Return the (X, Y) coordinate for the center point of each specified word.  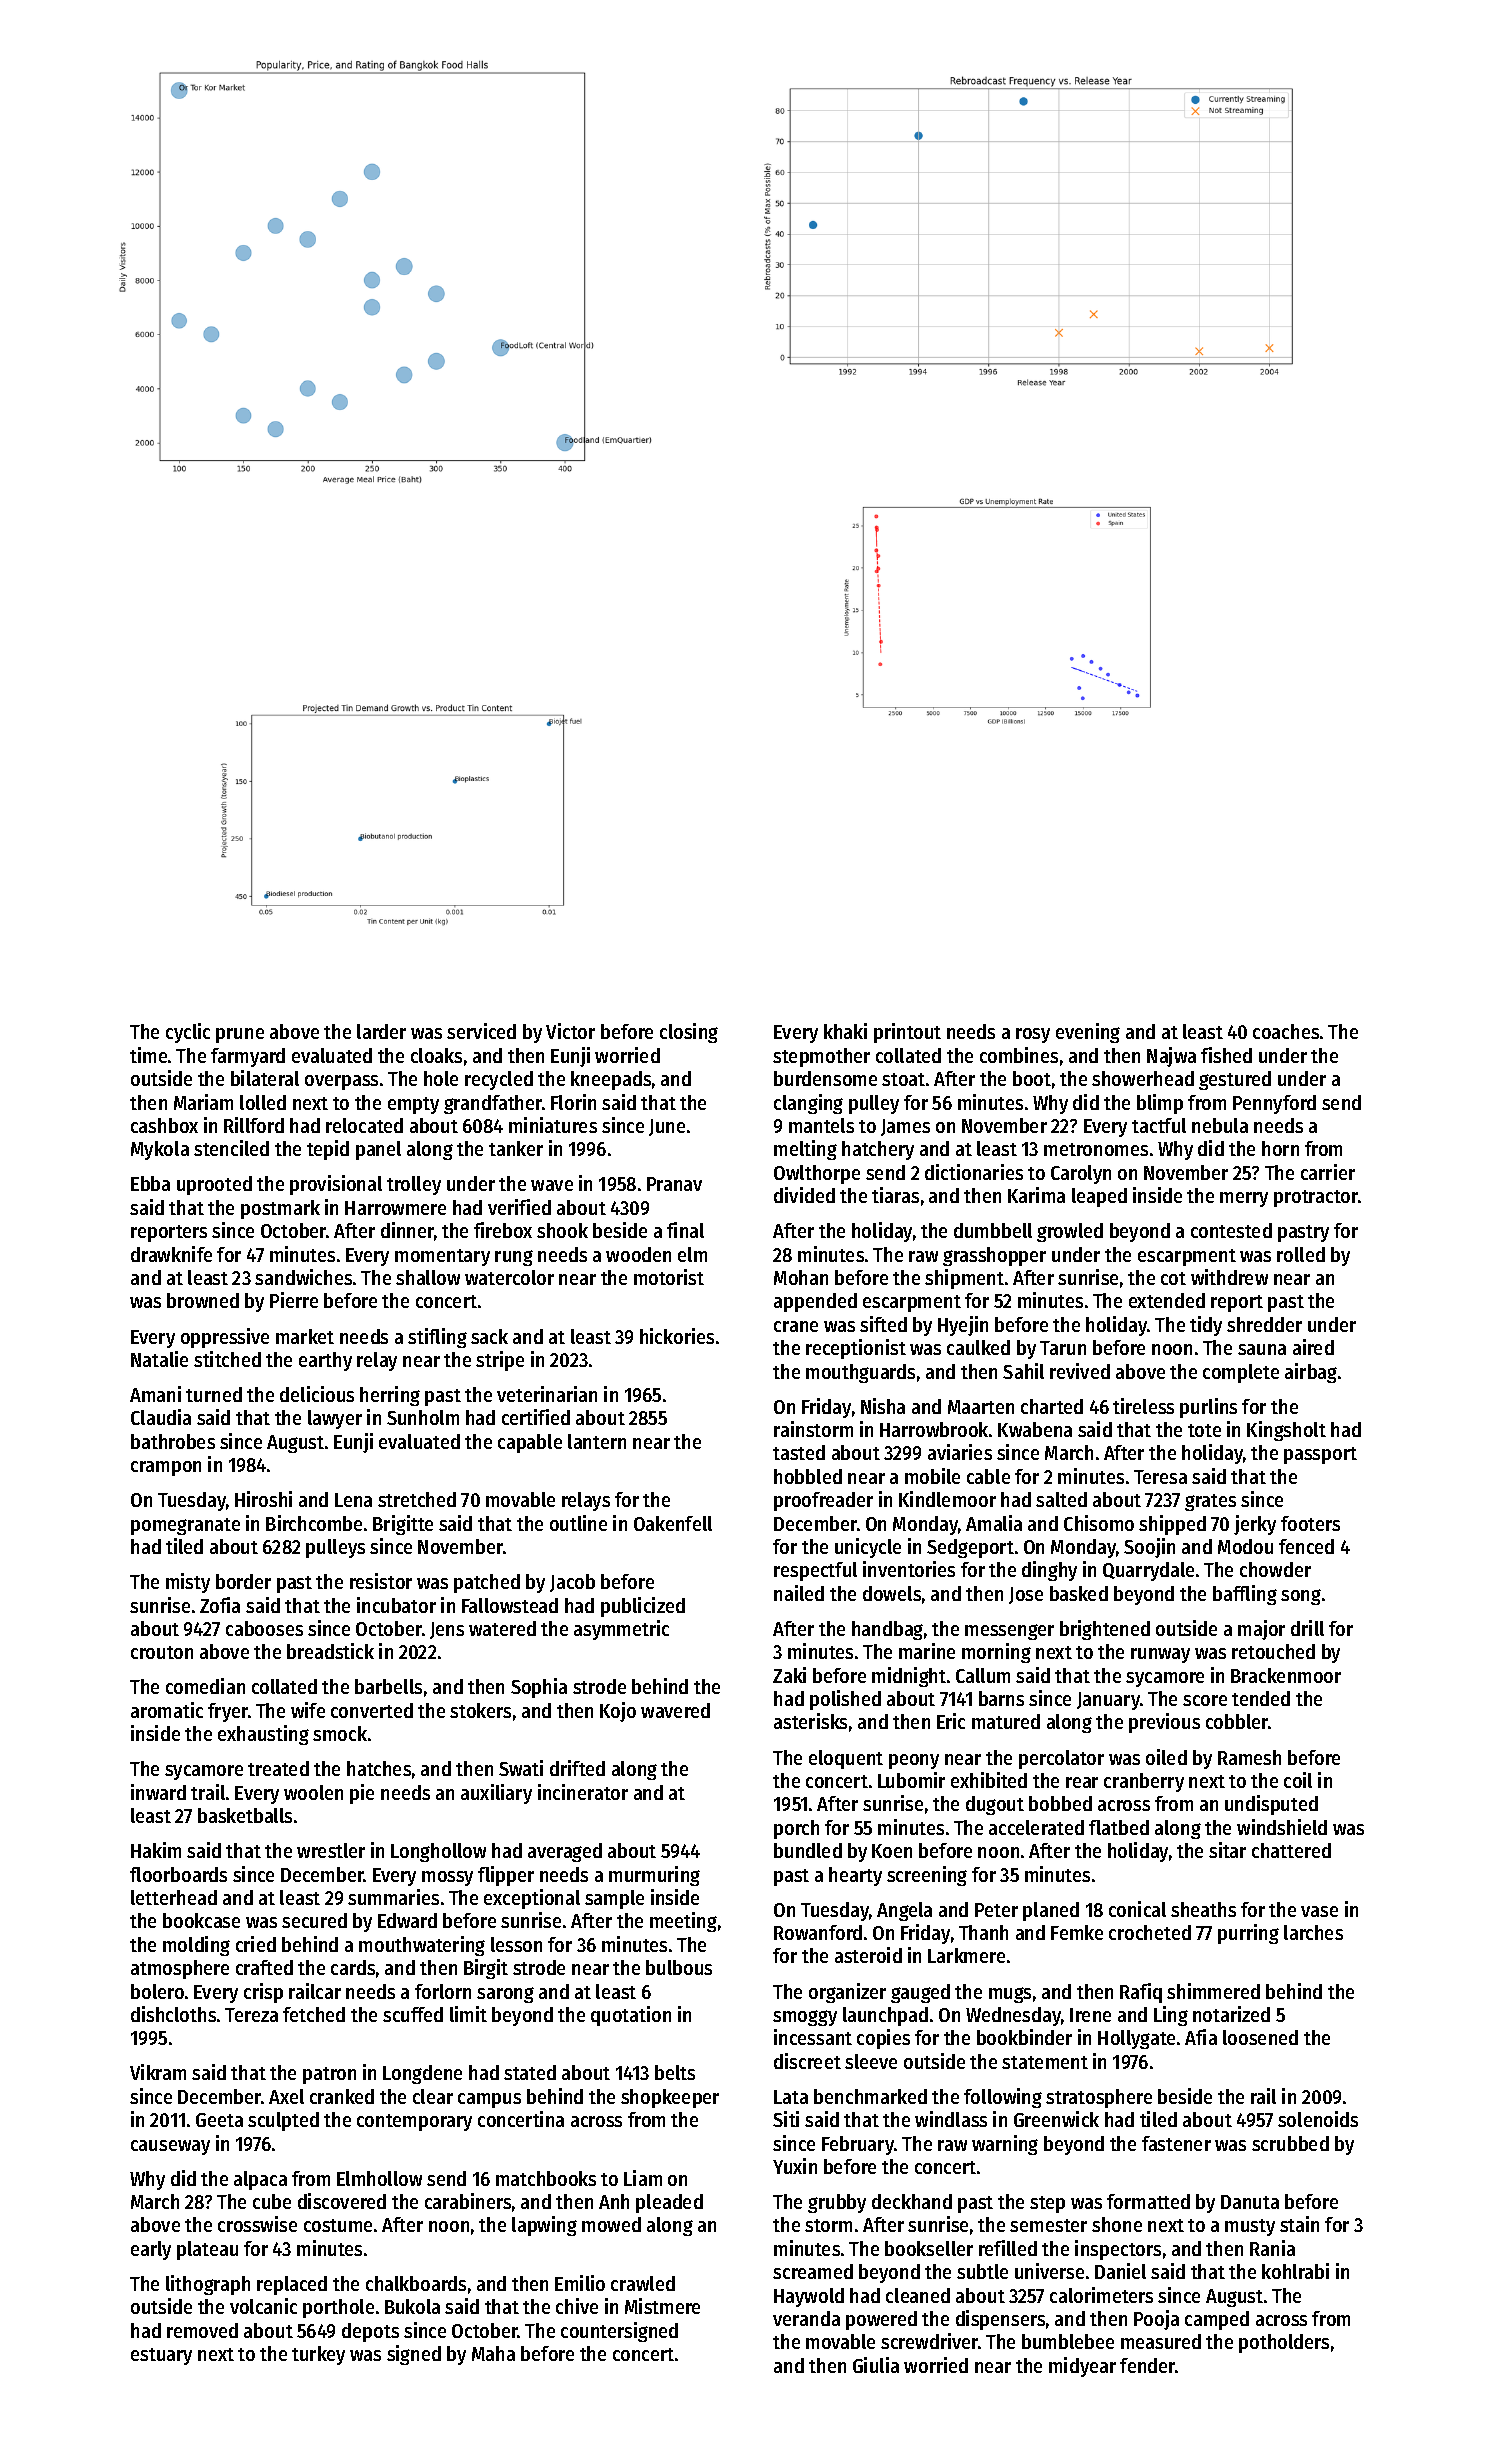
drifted (577, 1768)
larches (1313, 1932)
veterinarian (547, 1394)
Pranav (674, 1184)
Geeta (219, 2120)
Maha (493, 2353)
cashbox (164, 1125)
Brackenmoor (1286, 1675)
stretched (417, 1499)
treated (278, 1768)
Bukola (412, 2306)
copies (883, 2039)
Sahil (1023, 1371)
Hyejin (963, 1326)
